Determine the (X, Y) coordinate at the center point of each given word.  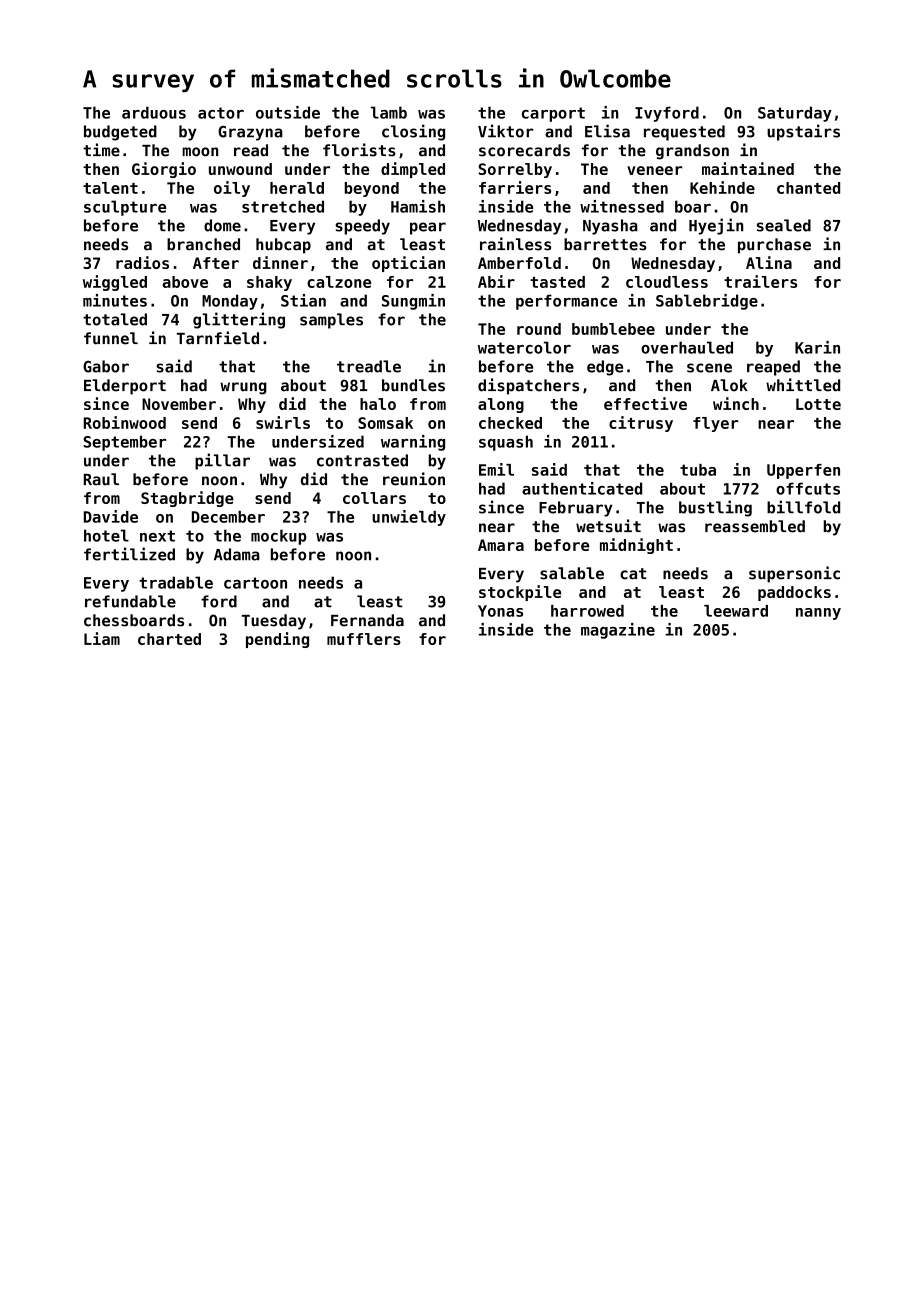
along (501, 405)
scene (709, 368)
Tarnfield (218, 338)
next (157, 536)
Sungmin (413, 302)
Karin (817, 347)
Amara (501, 545)
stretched (283, 206)
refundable (130, 601)
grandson (692, 152)
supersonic (794, 574)
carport (553, 114)
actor (221, 113)
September (124, 443)
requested (684, 133)
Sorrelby (515, 170)
